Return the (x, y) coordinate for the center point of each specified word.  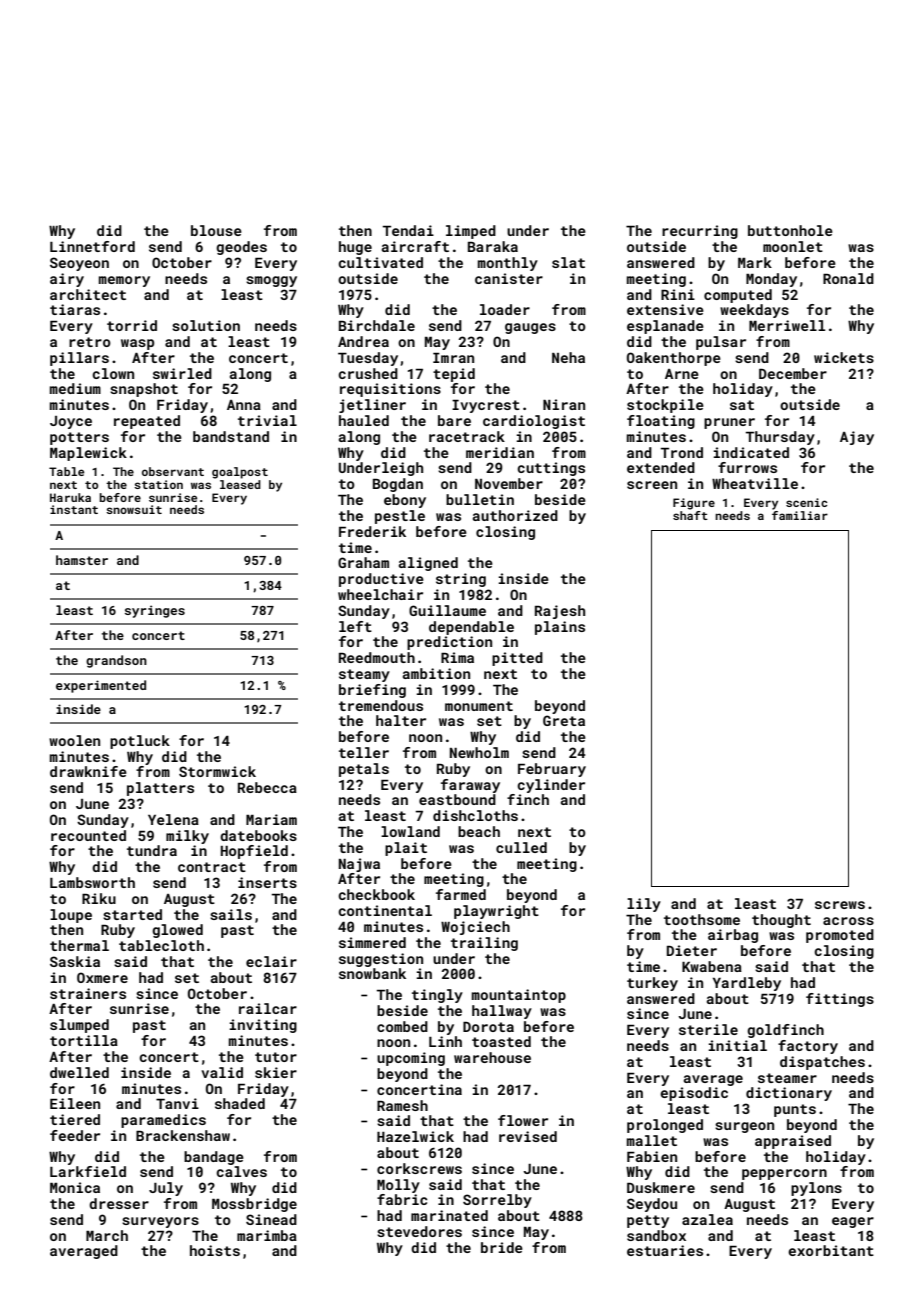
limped (471, 232)
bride (502, 1247)
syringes (155, 611)
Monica (75, 1187)
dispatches (822, 1063)
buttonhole (790, 230)
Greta (564, 720)
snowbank (372, 973)
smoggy (271, 281)
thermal (79, 945)
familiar (800, 515)
